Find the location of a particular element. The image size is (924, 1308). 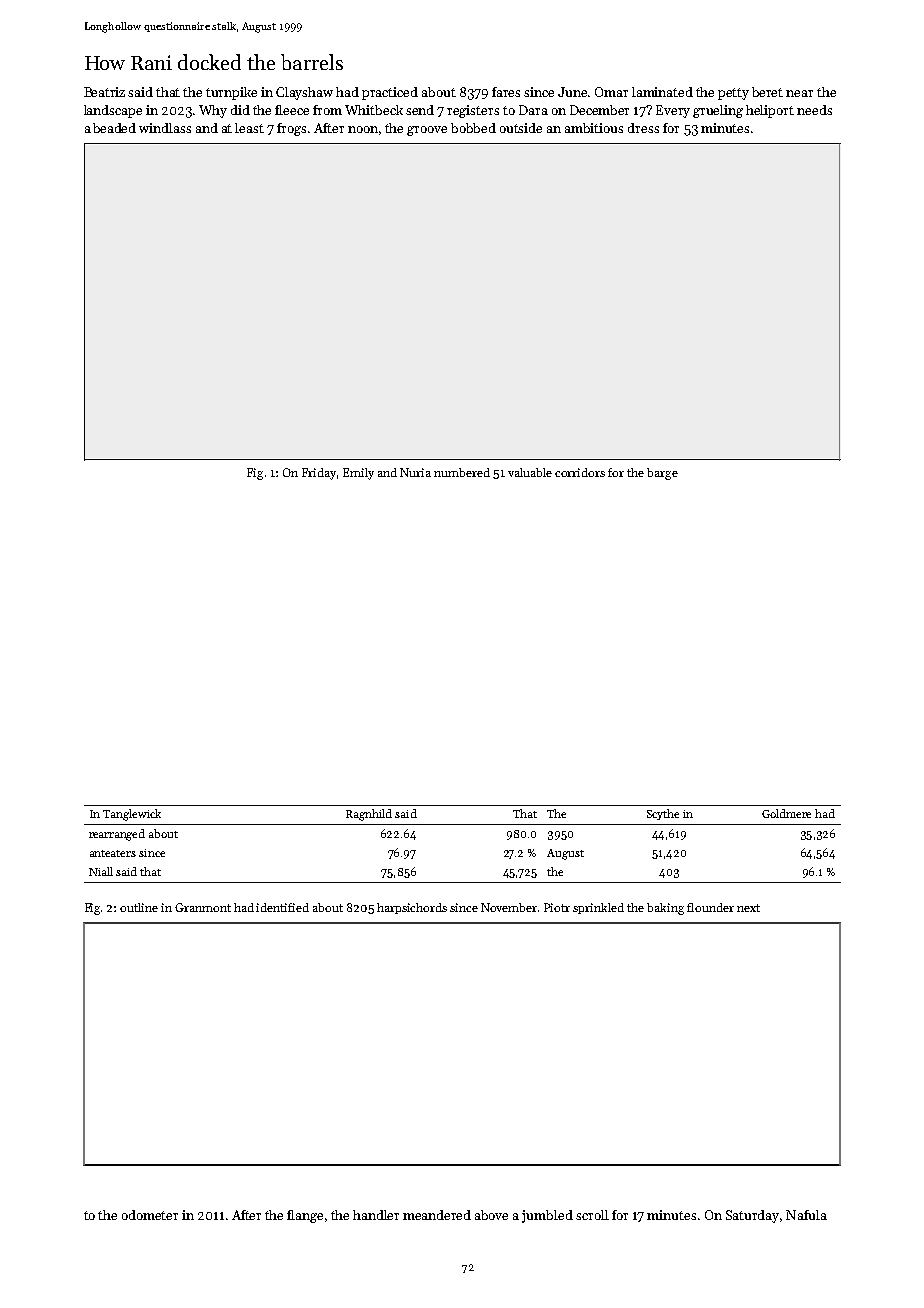

Clayshaw is located at coordinates (304, 93).
